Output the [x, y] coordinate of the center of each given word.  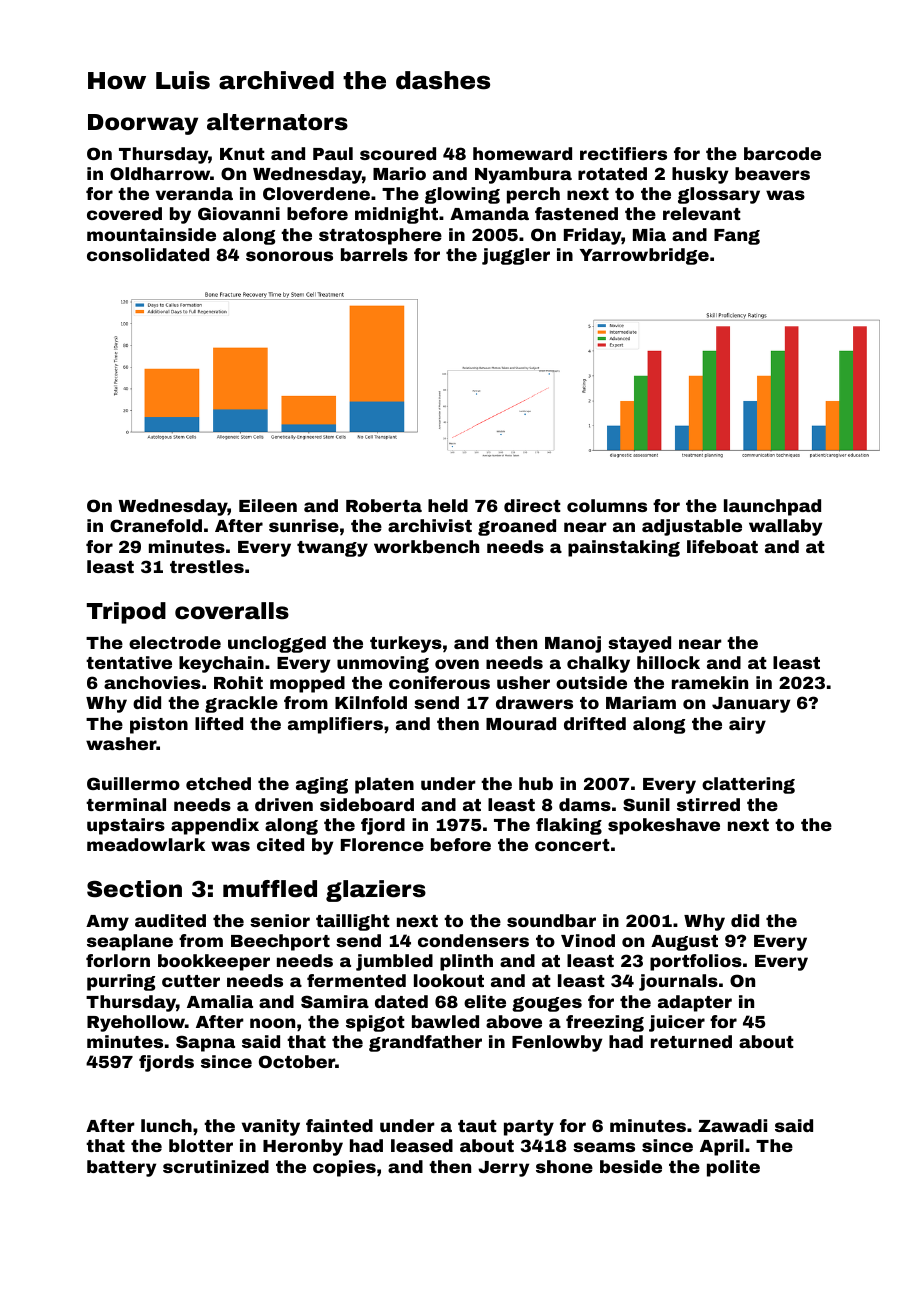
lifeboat [722, 546]
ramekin [710, 682]
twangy [332, 549]
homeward [522, 153]
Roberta [384, 505]
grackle [241, 704]
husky [700, 175]
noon [272, 1023]
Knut [242, 154]
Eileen [268, 505]
